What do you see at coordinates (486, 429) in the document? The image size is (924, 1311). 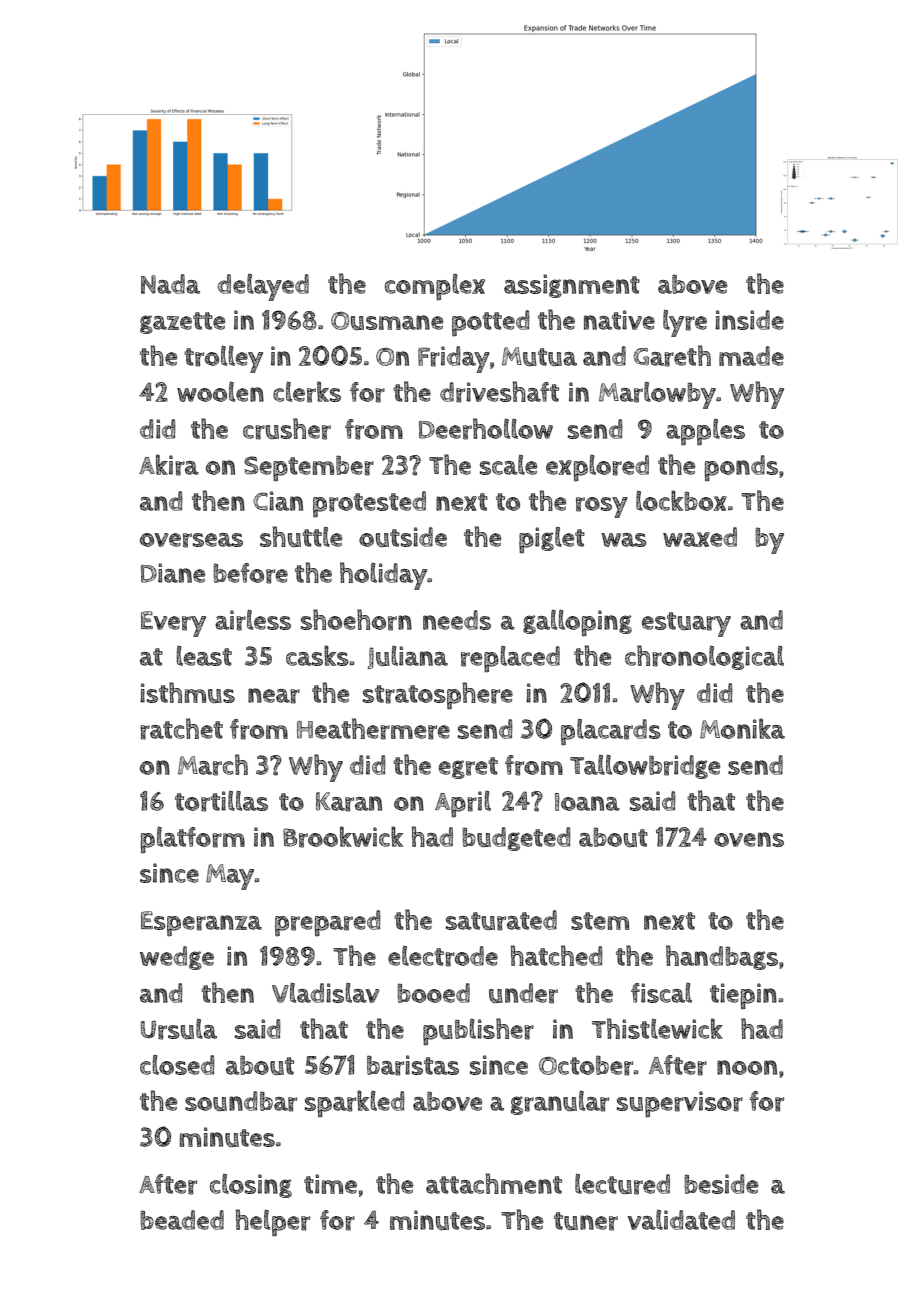 I see `Deerhollow` at bounding box center [486, 429].
